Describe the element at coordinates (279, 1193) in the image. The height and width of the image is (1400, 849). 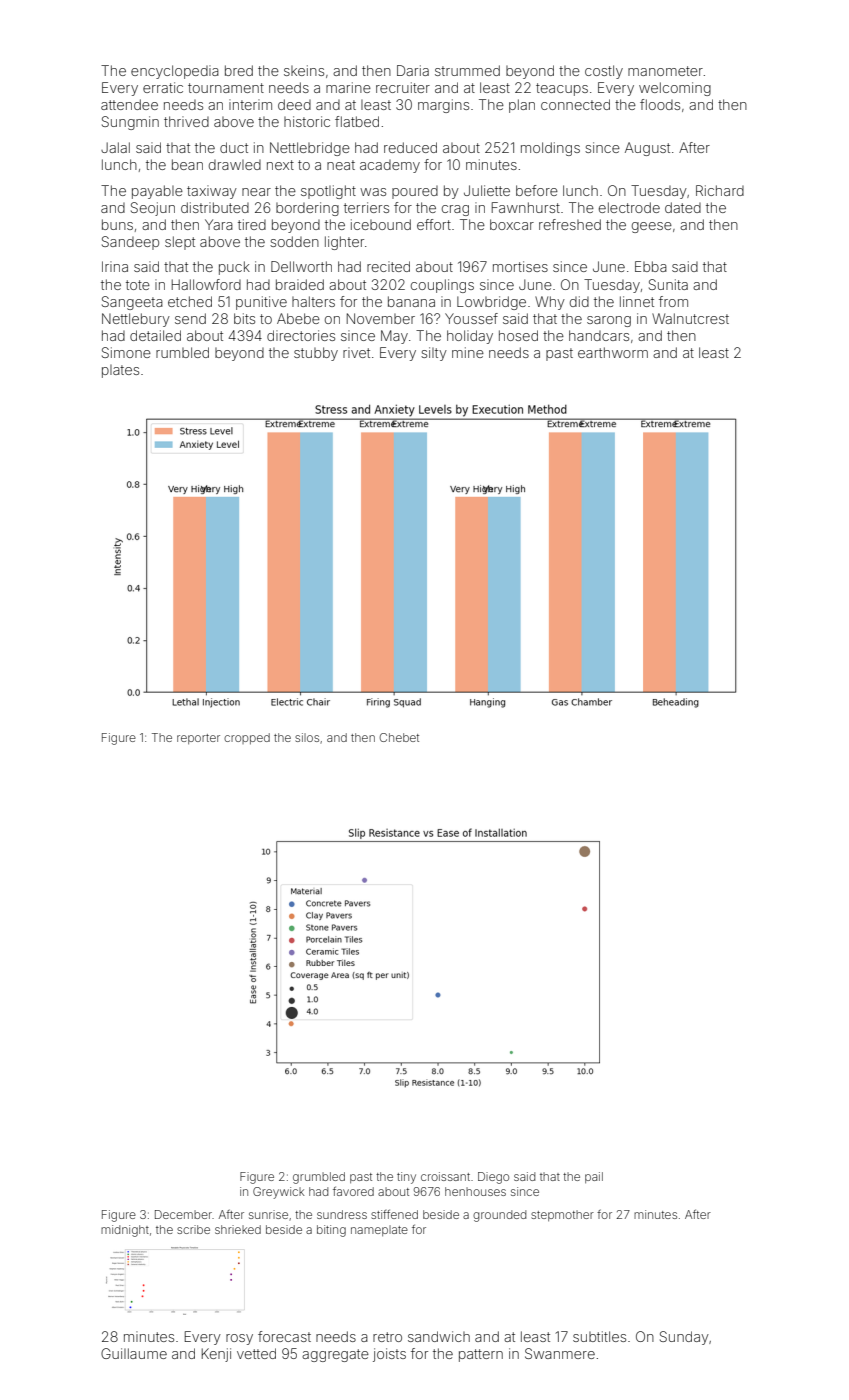
I see `Greywick` at that location.
